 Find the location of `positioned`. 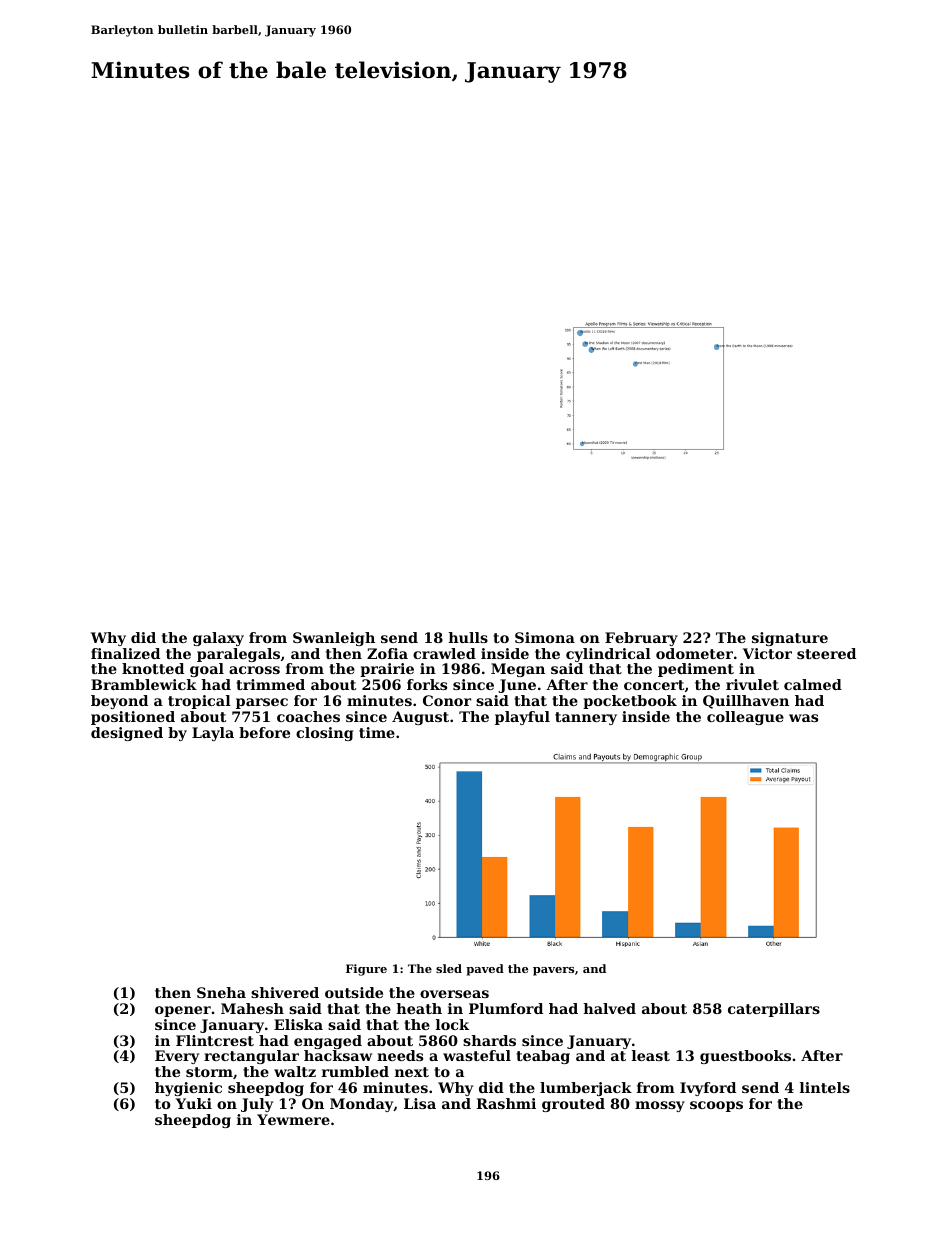

positioned is located at coordinates (133, 718).
